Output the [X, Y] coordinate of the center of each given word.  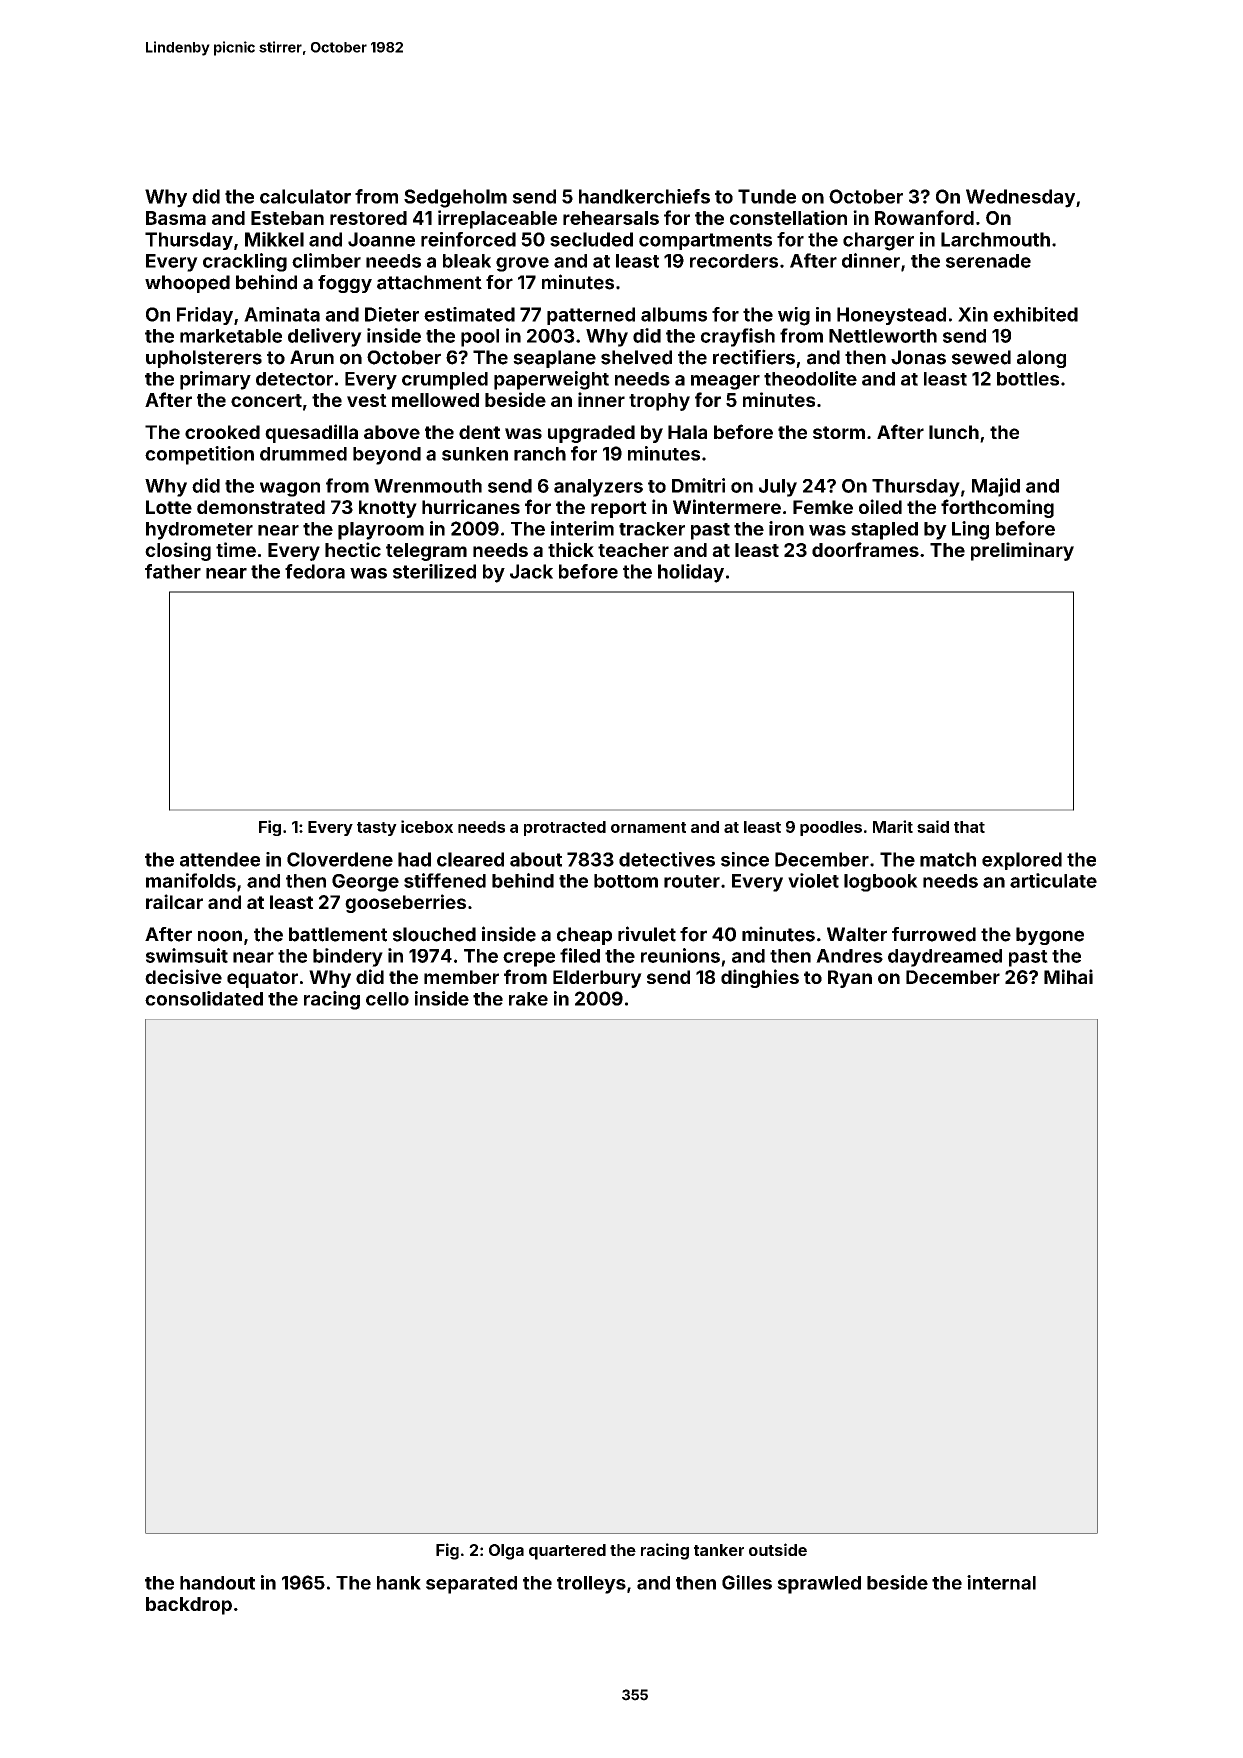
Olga [506, 1552]
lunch [954, 432]
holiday [691, 573]
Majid [996, 487]
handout [217, 1583]
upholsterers [204, 359]
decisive [183, 976]
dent [479, 432]
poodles [831, 828]
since [745, 859]
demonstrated [261, 507]
